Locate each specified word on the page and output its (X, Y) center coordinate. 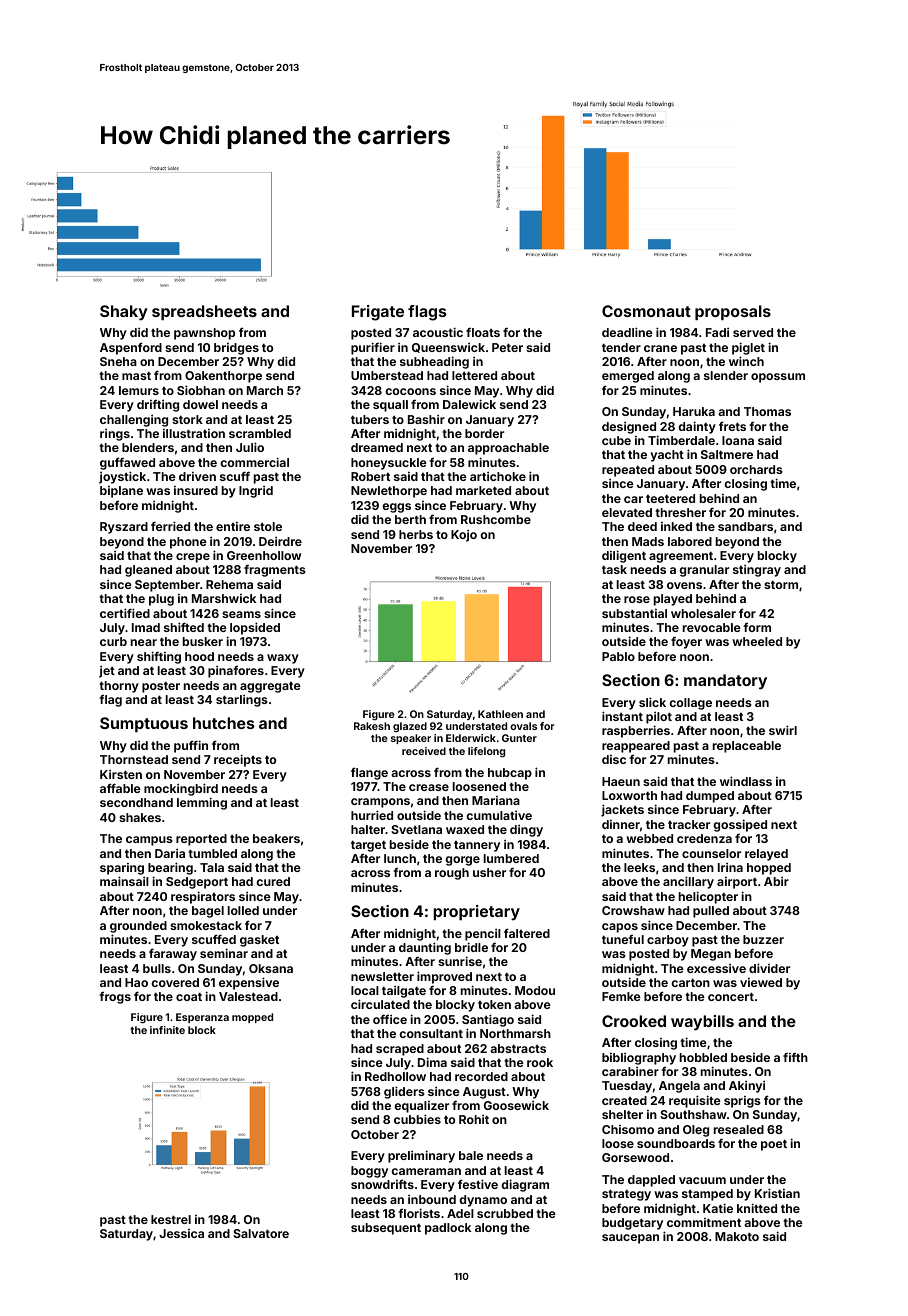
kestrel (171, 1219)
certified (125, 613)
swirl (783, 730)
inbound (432, 1199)
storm (781, 585)
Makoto (737, 1236)
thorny (119, 687)
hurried (372, 815)
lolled (243, 910)
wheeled (757, 641)
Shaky (124, 313)
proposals (733, 312)
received (424, 751)
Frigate (378, 313)
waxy (283, 659)
